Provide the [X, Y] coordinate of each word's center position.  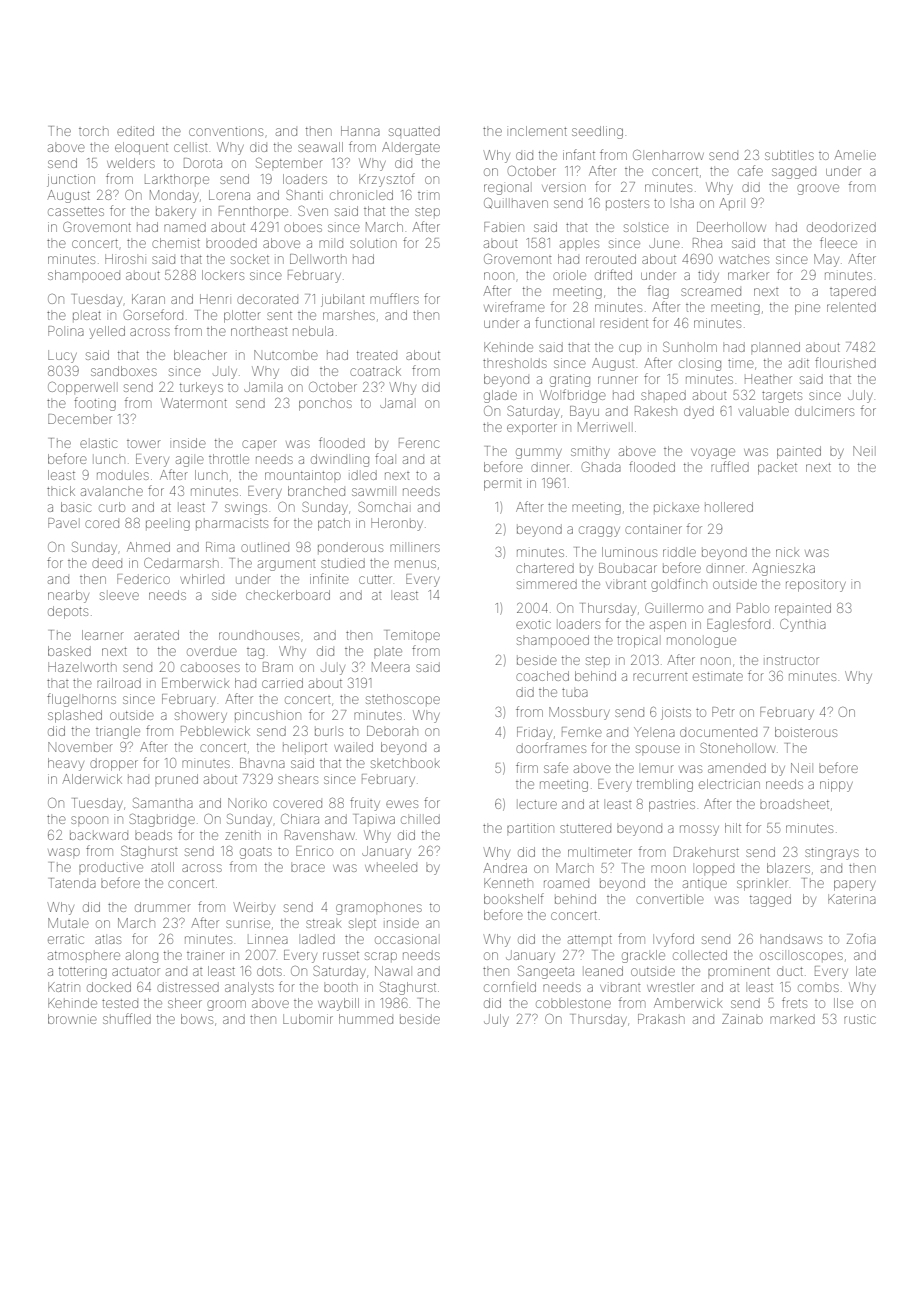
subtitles [789, 155]
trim [428, 196]
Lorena [229, 195]
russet [341, 955]
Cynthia [803, 625]
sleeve [119, 596]
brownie [72, 1019]
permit [502, 485]
